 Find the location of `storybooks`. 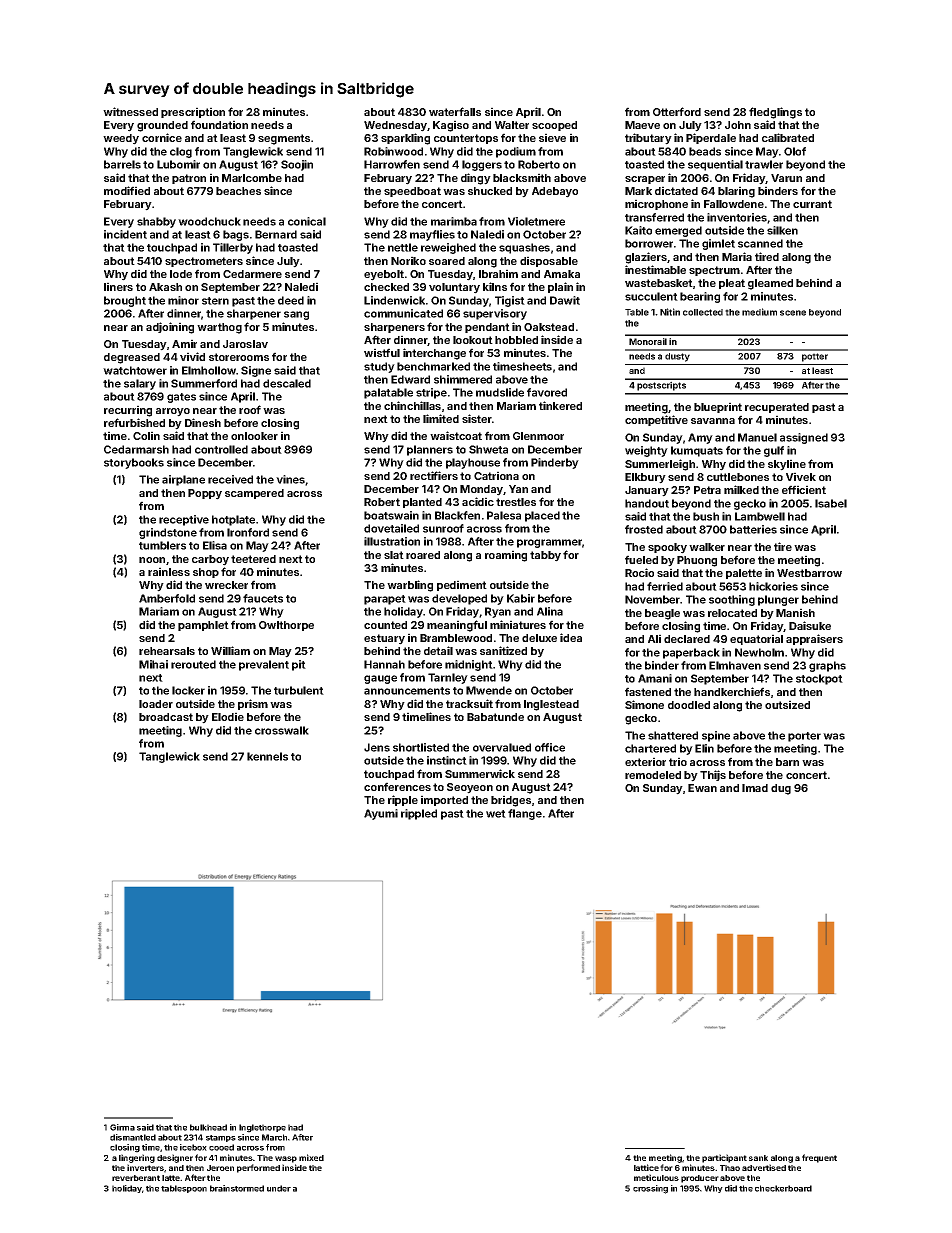

storybooks is located at coordinates (134, 463).
